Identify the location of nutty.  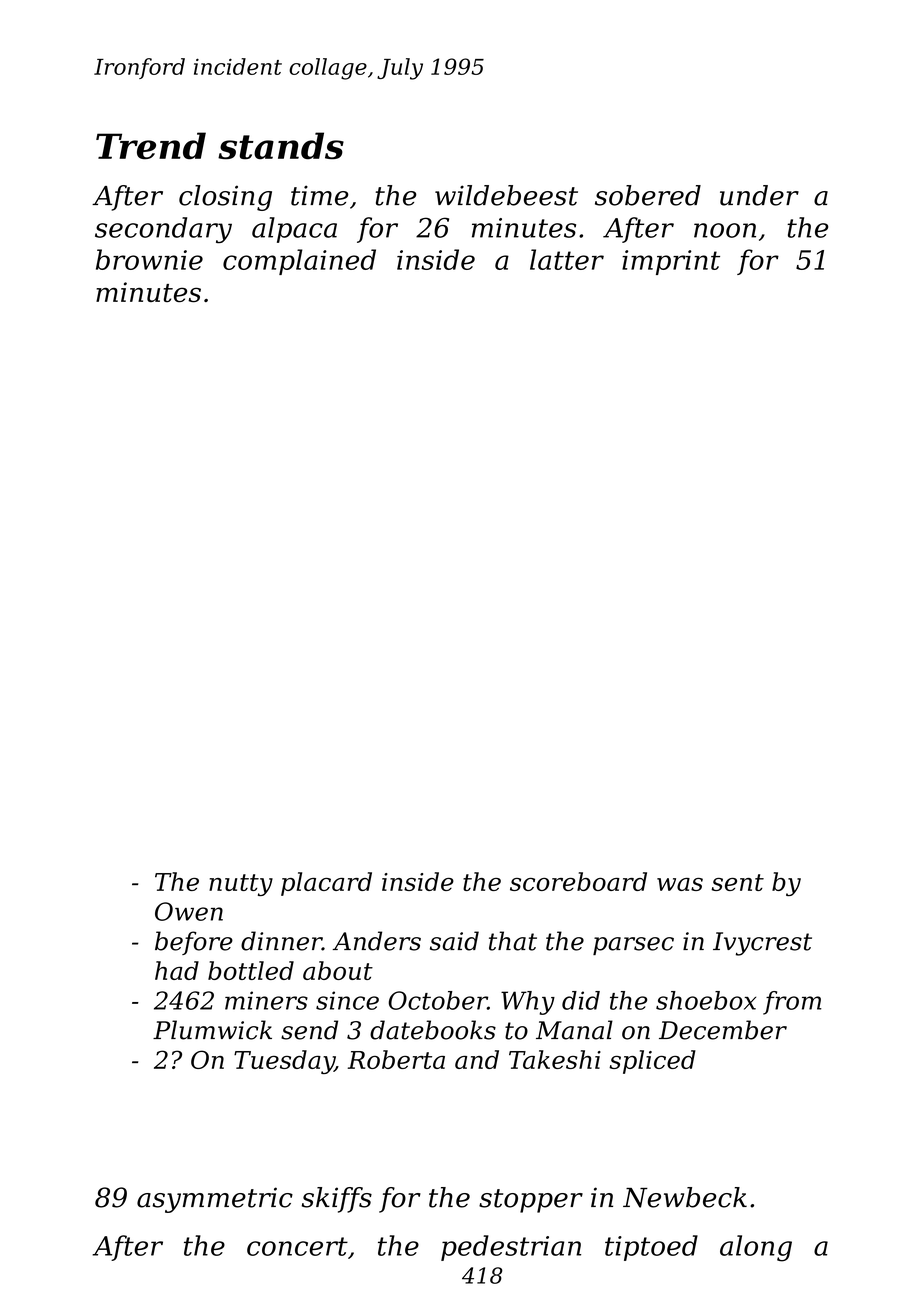
(241, 885).
